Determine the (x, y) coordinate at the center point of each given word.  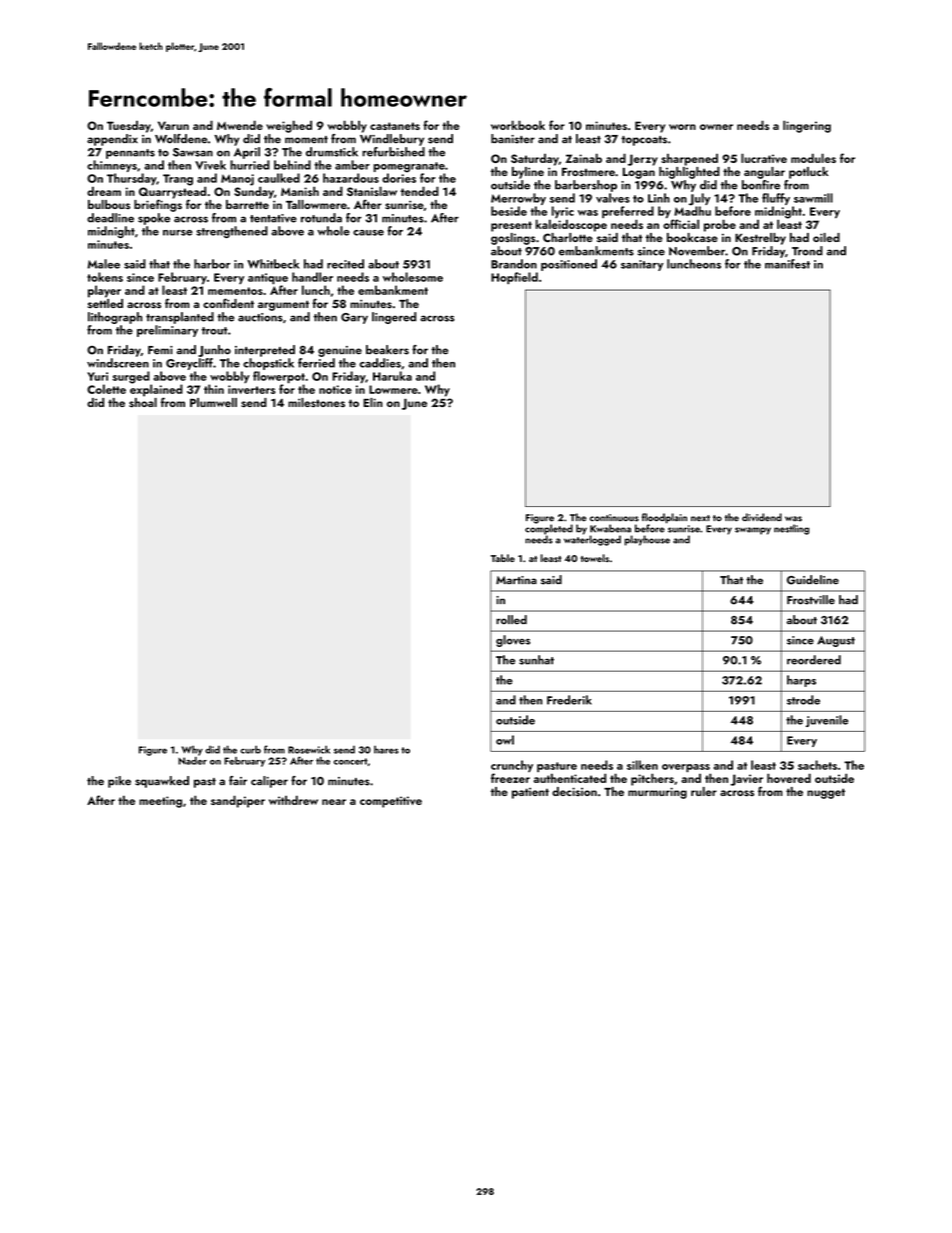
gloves (513, 641)
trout (215, 331)
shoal (143, 402)
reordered (814, 660)
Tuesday (129, 127)
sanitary (642, 265)
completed (549, 529)
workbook (518, 125)
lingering (807, 126)
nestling (791, 529)
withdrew (293, 800)
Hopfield (514, 278)
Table (503, 558)
